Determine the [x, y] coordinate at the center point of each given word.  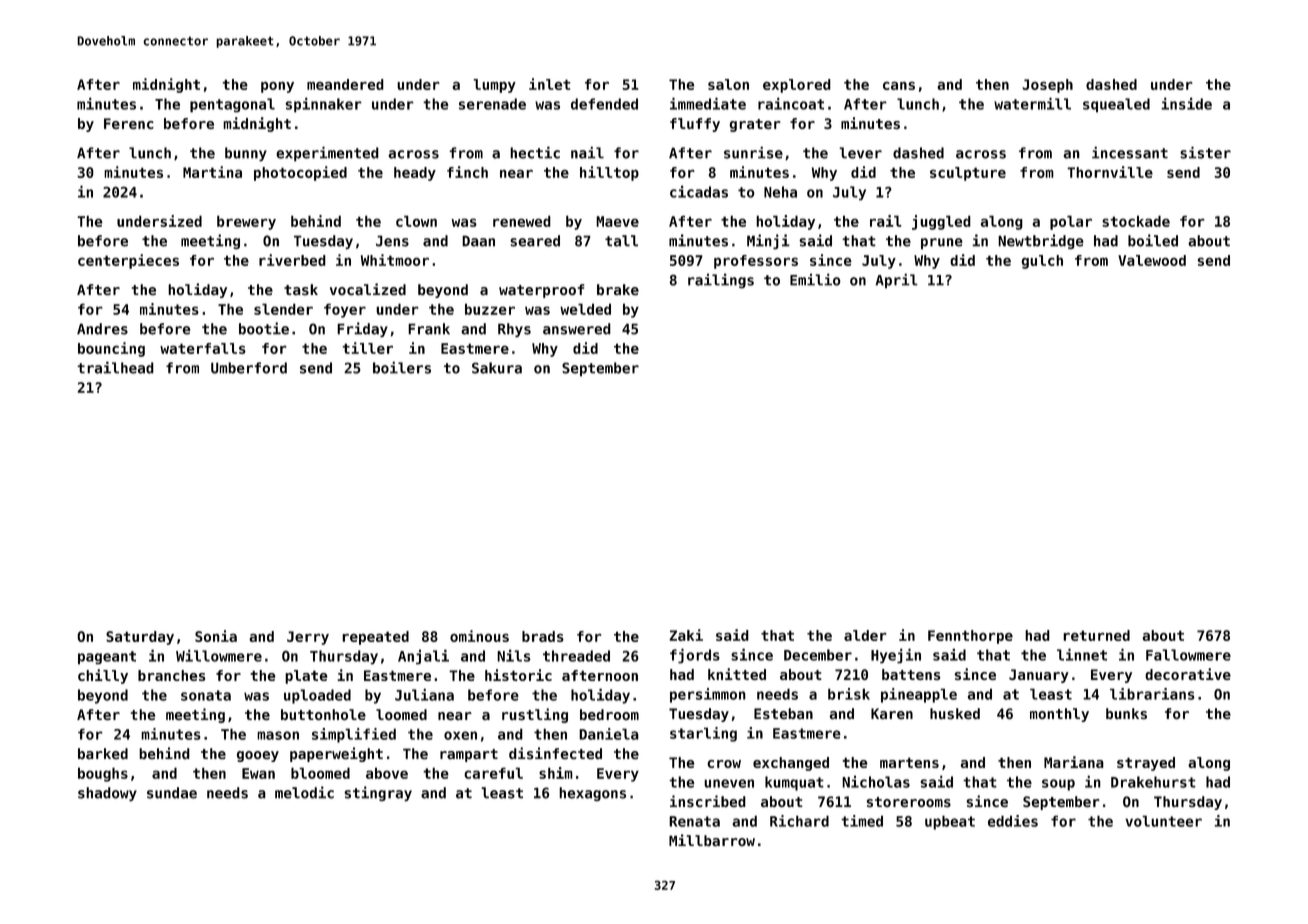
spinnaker [323, 105]
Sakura [497, 368]
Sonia [216, 636]
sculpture [968, 174]
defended [604, 104]
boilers [402, 367]
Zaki [686, 635]
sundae [172, 793]
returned [1096, 635]
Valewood [1152, 260]
